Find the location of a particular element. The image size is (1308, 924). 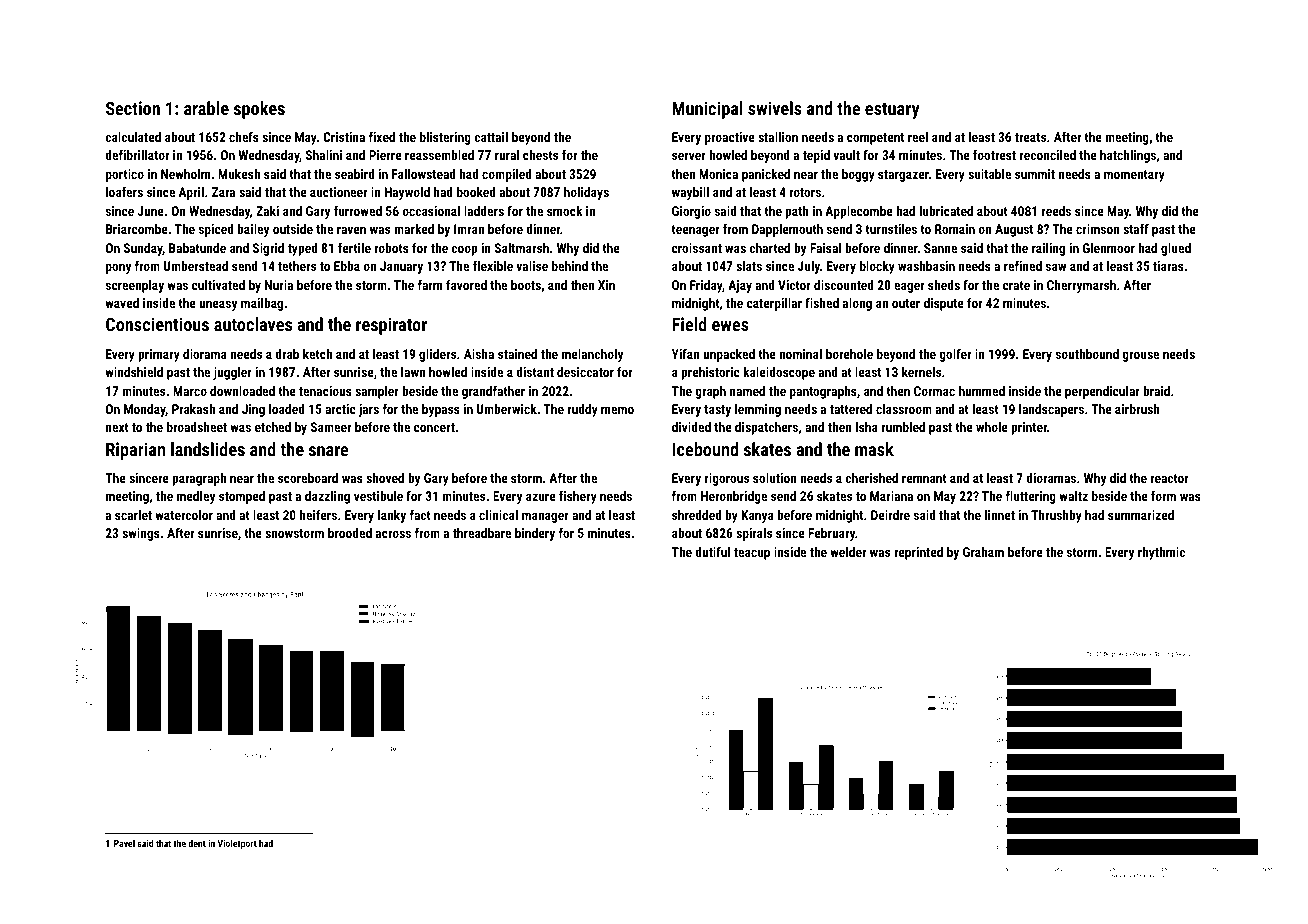

snare is located at coordinates (329, 451).
